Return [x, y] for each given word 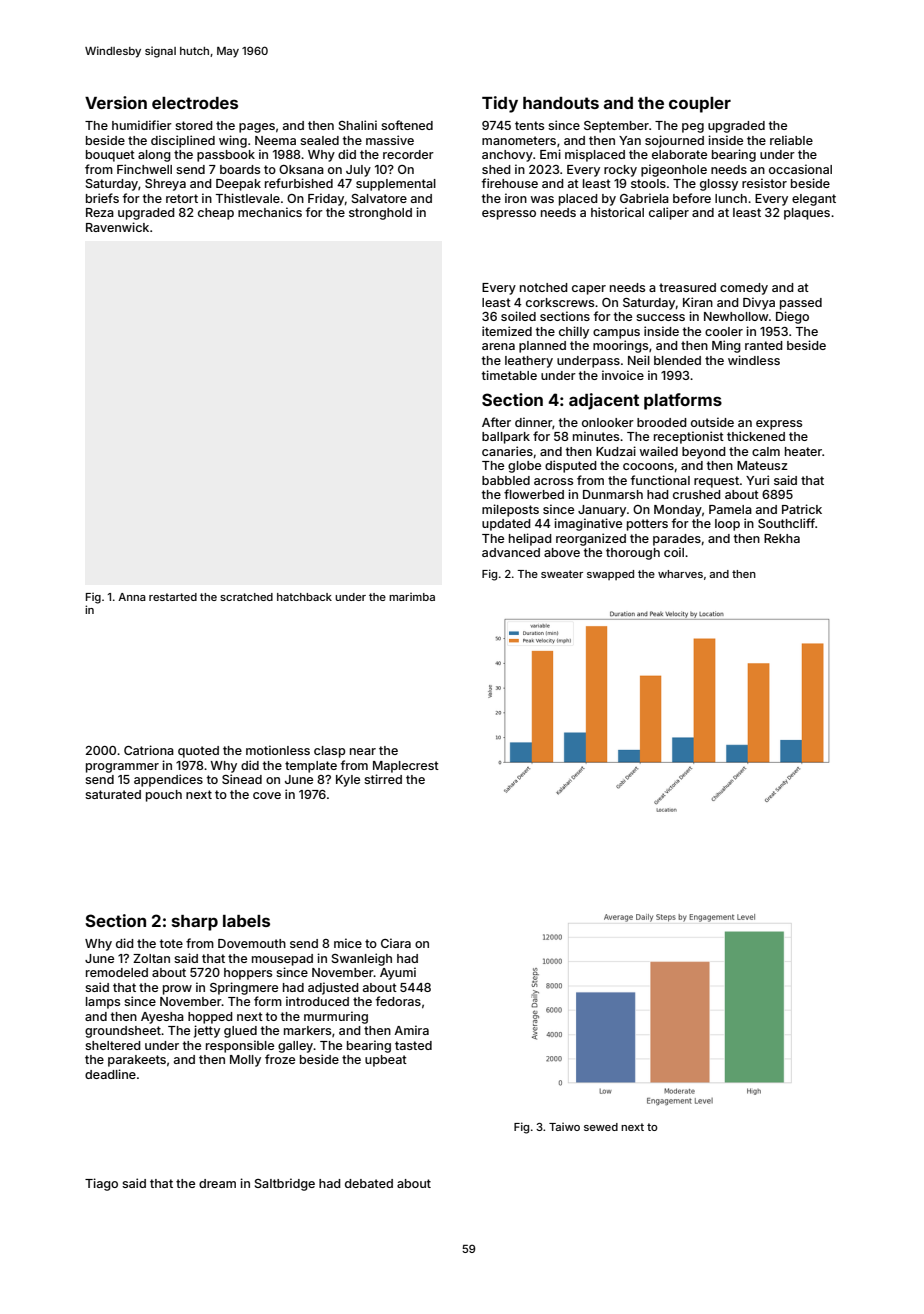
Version [116, 102]
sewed [601, 1127]
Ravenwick [117, 227]
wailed [659, 451]
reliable [791, 140]
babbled [506, 480]
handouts [561, 103]
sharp [195, 923]
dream [217, 1183]
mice [348, 943]
